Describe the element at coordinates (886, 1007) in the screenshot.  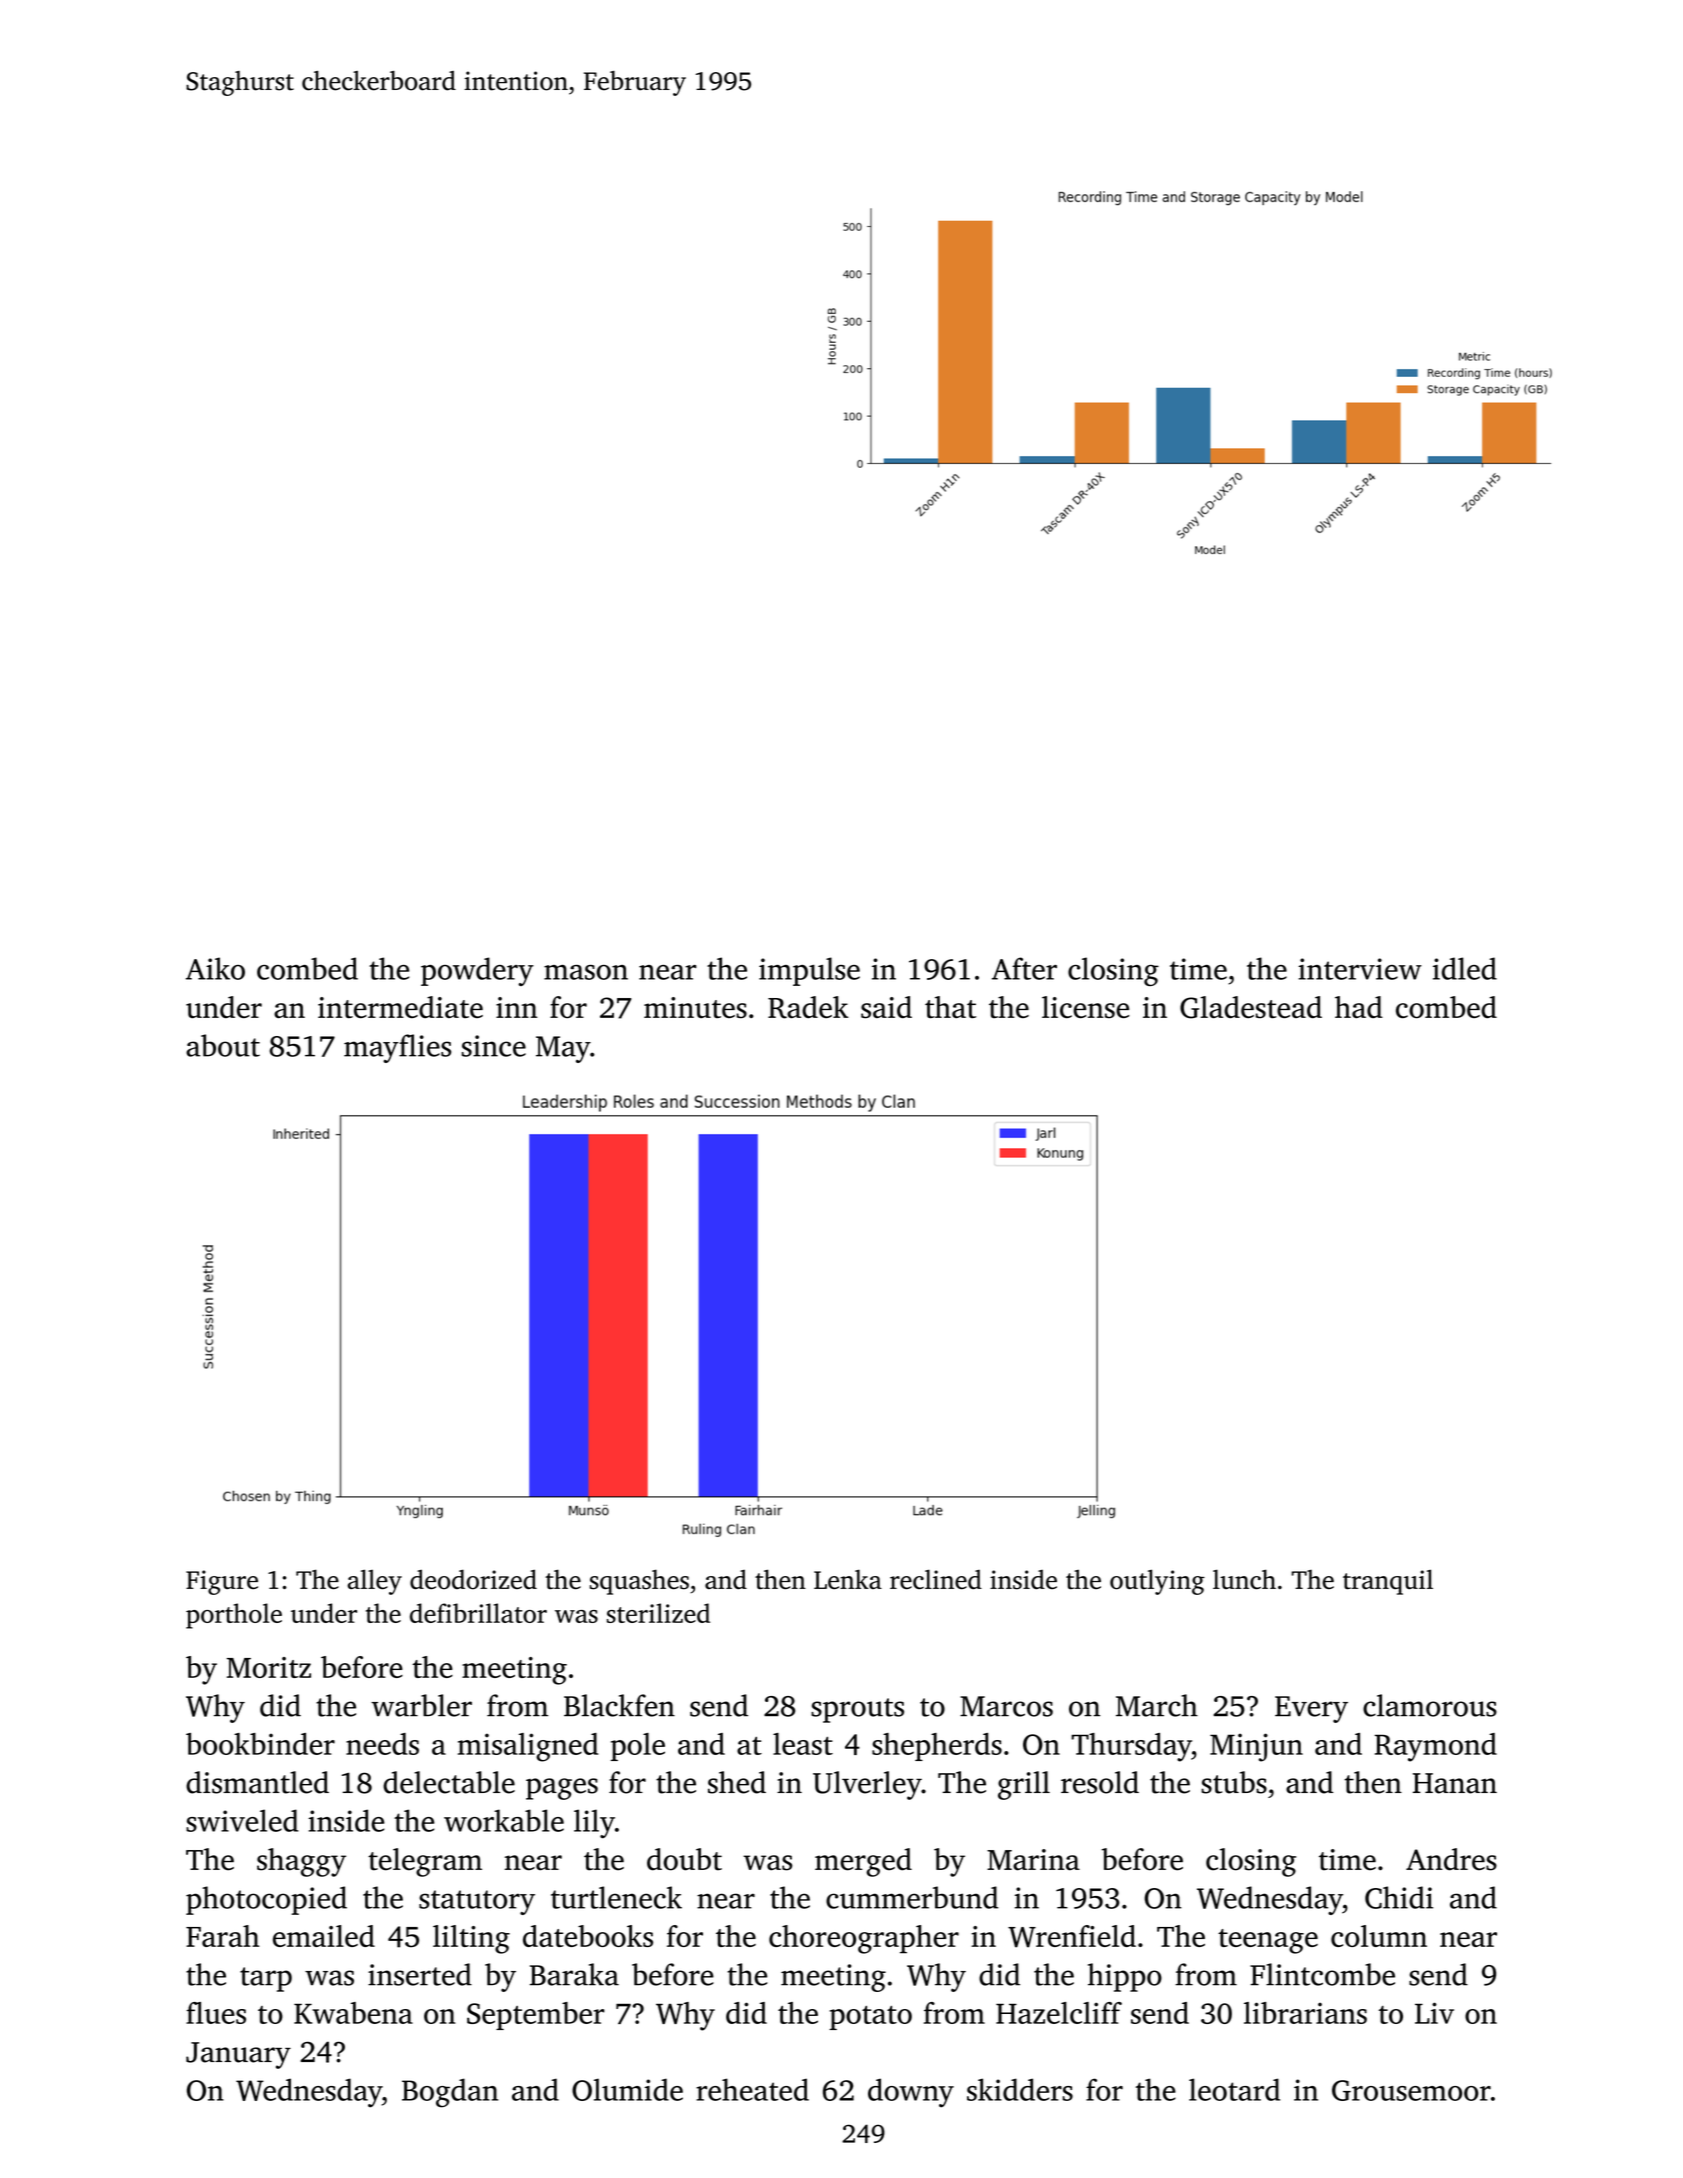
I see `said` at that location.
